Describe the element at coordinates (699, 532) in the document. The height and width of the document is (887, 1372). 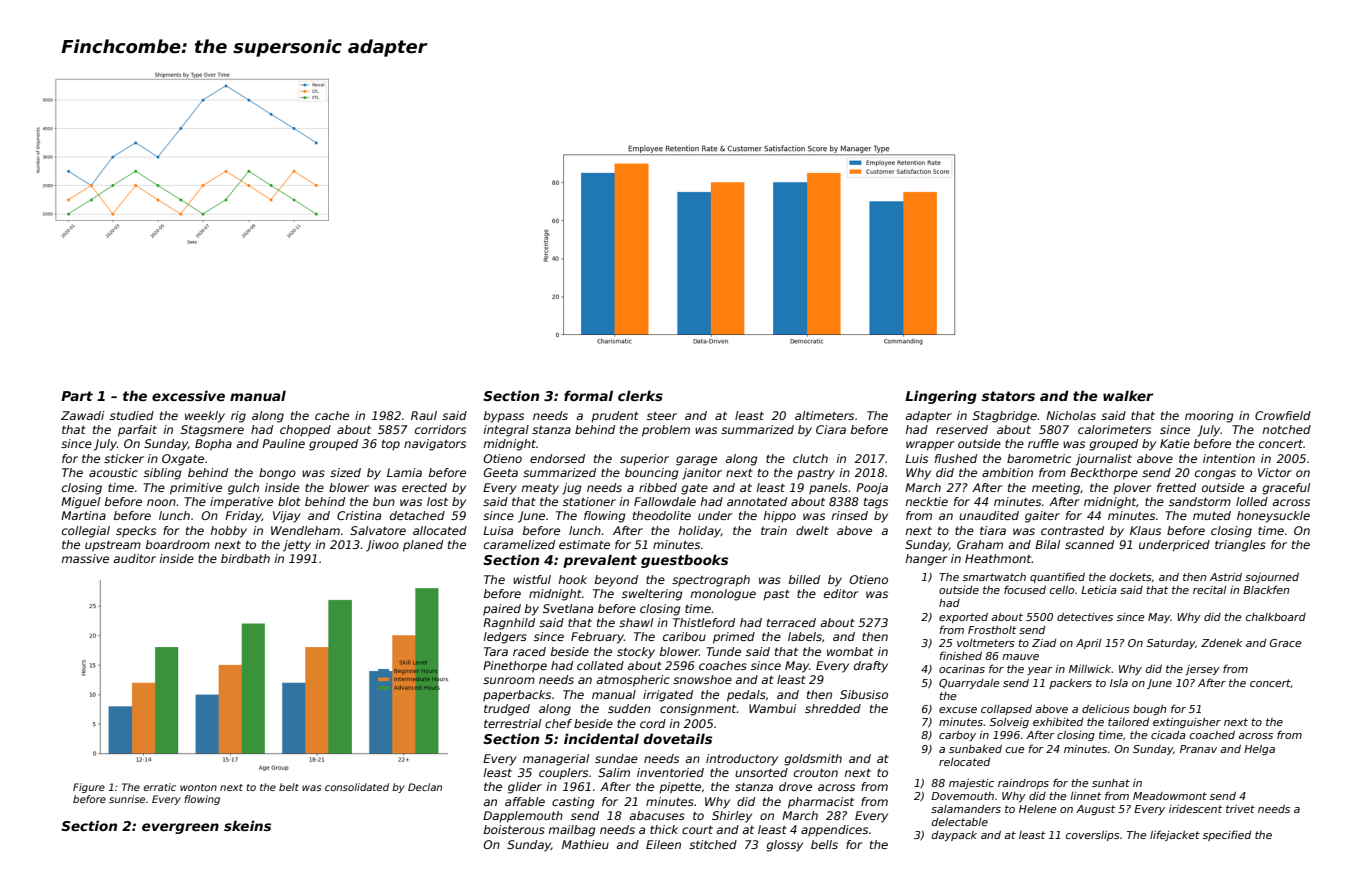
I see `holiday` at that location.
